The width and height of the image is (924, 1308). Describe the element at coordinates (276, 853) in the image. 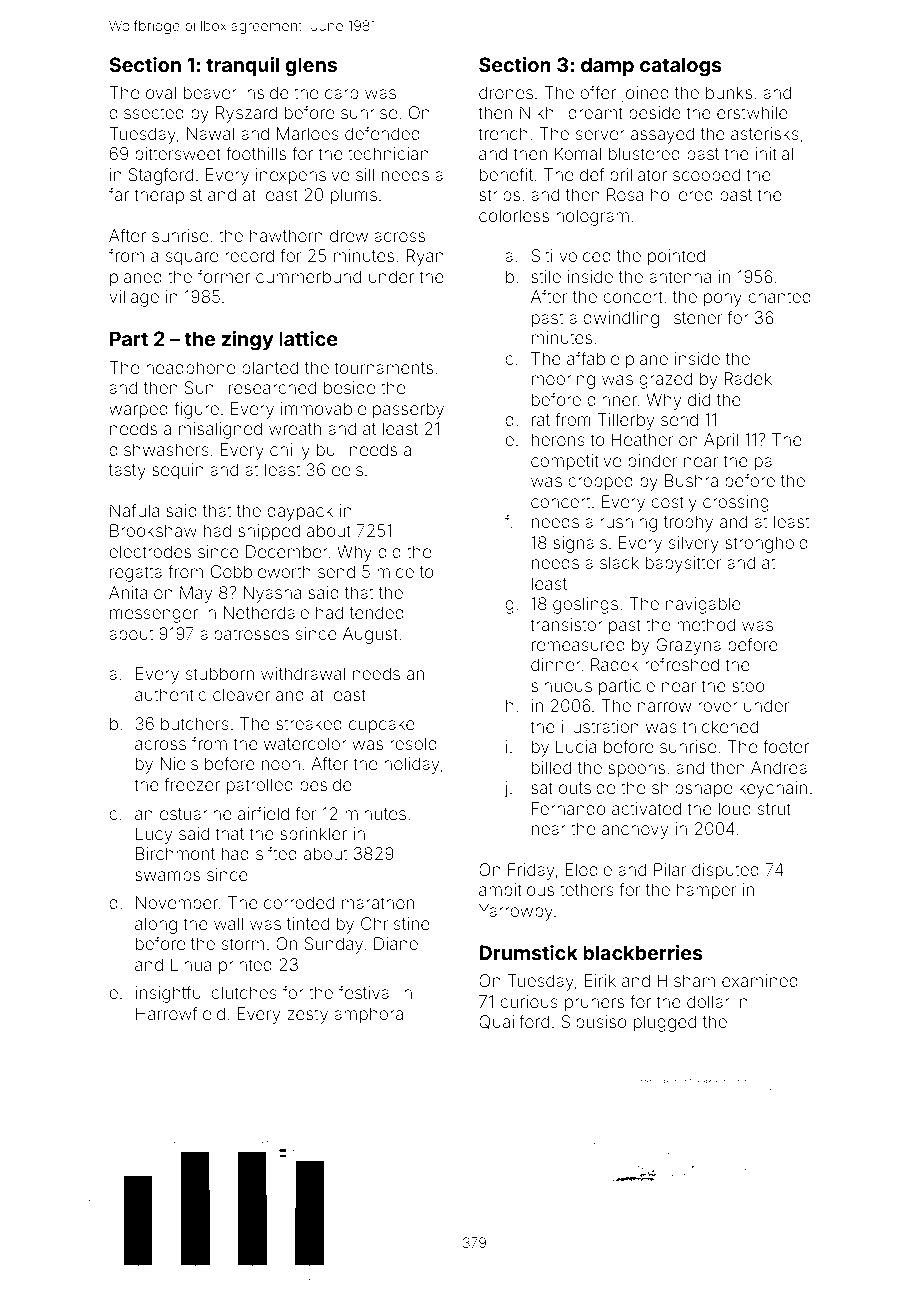

I see `sifted` at that location.
